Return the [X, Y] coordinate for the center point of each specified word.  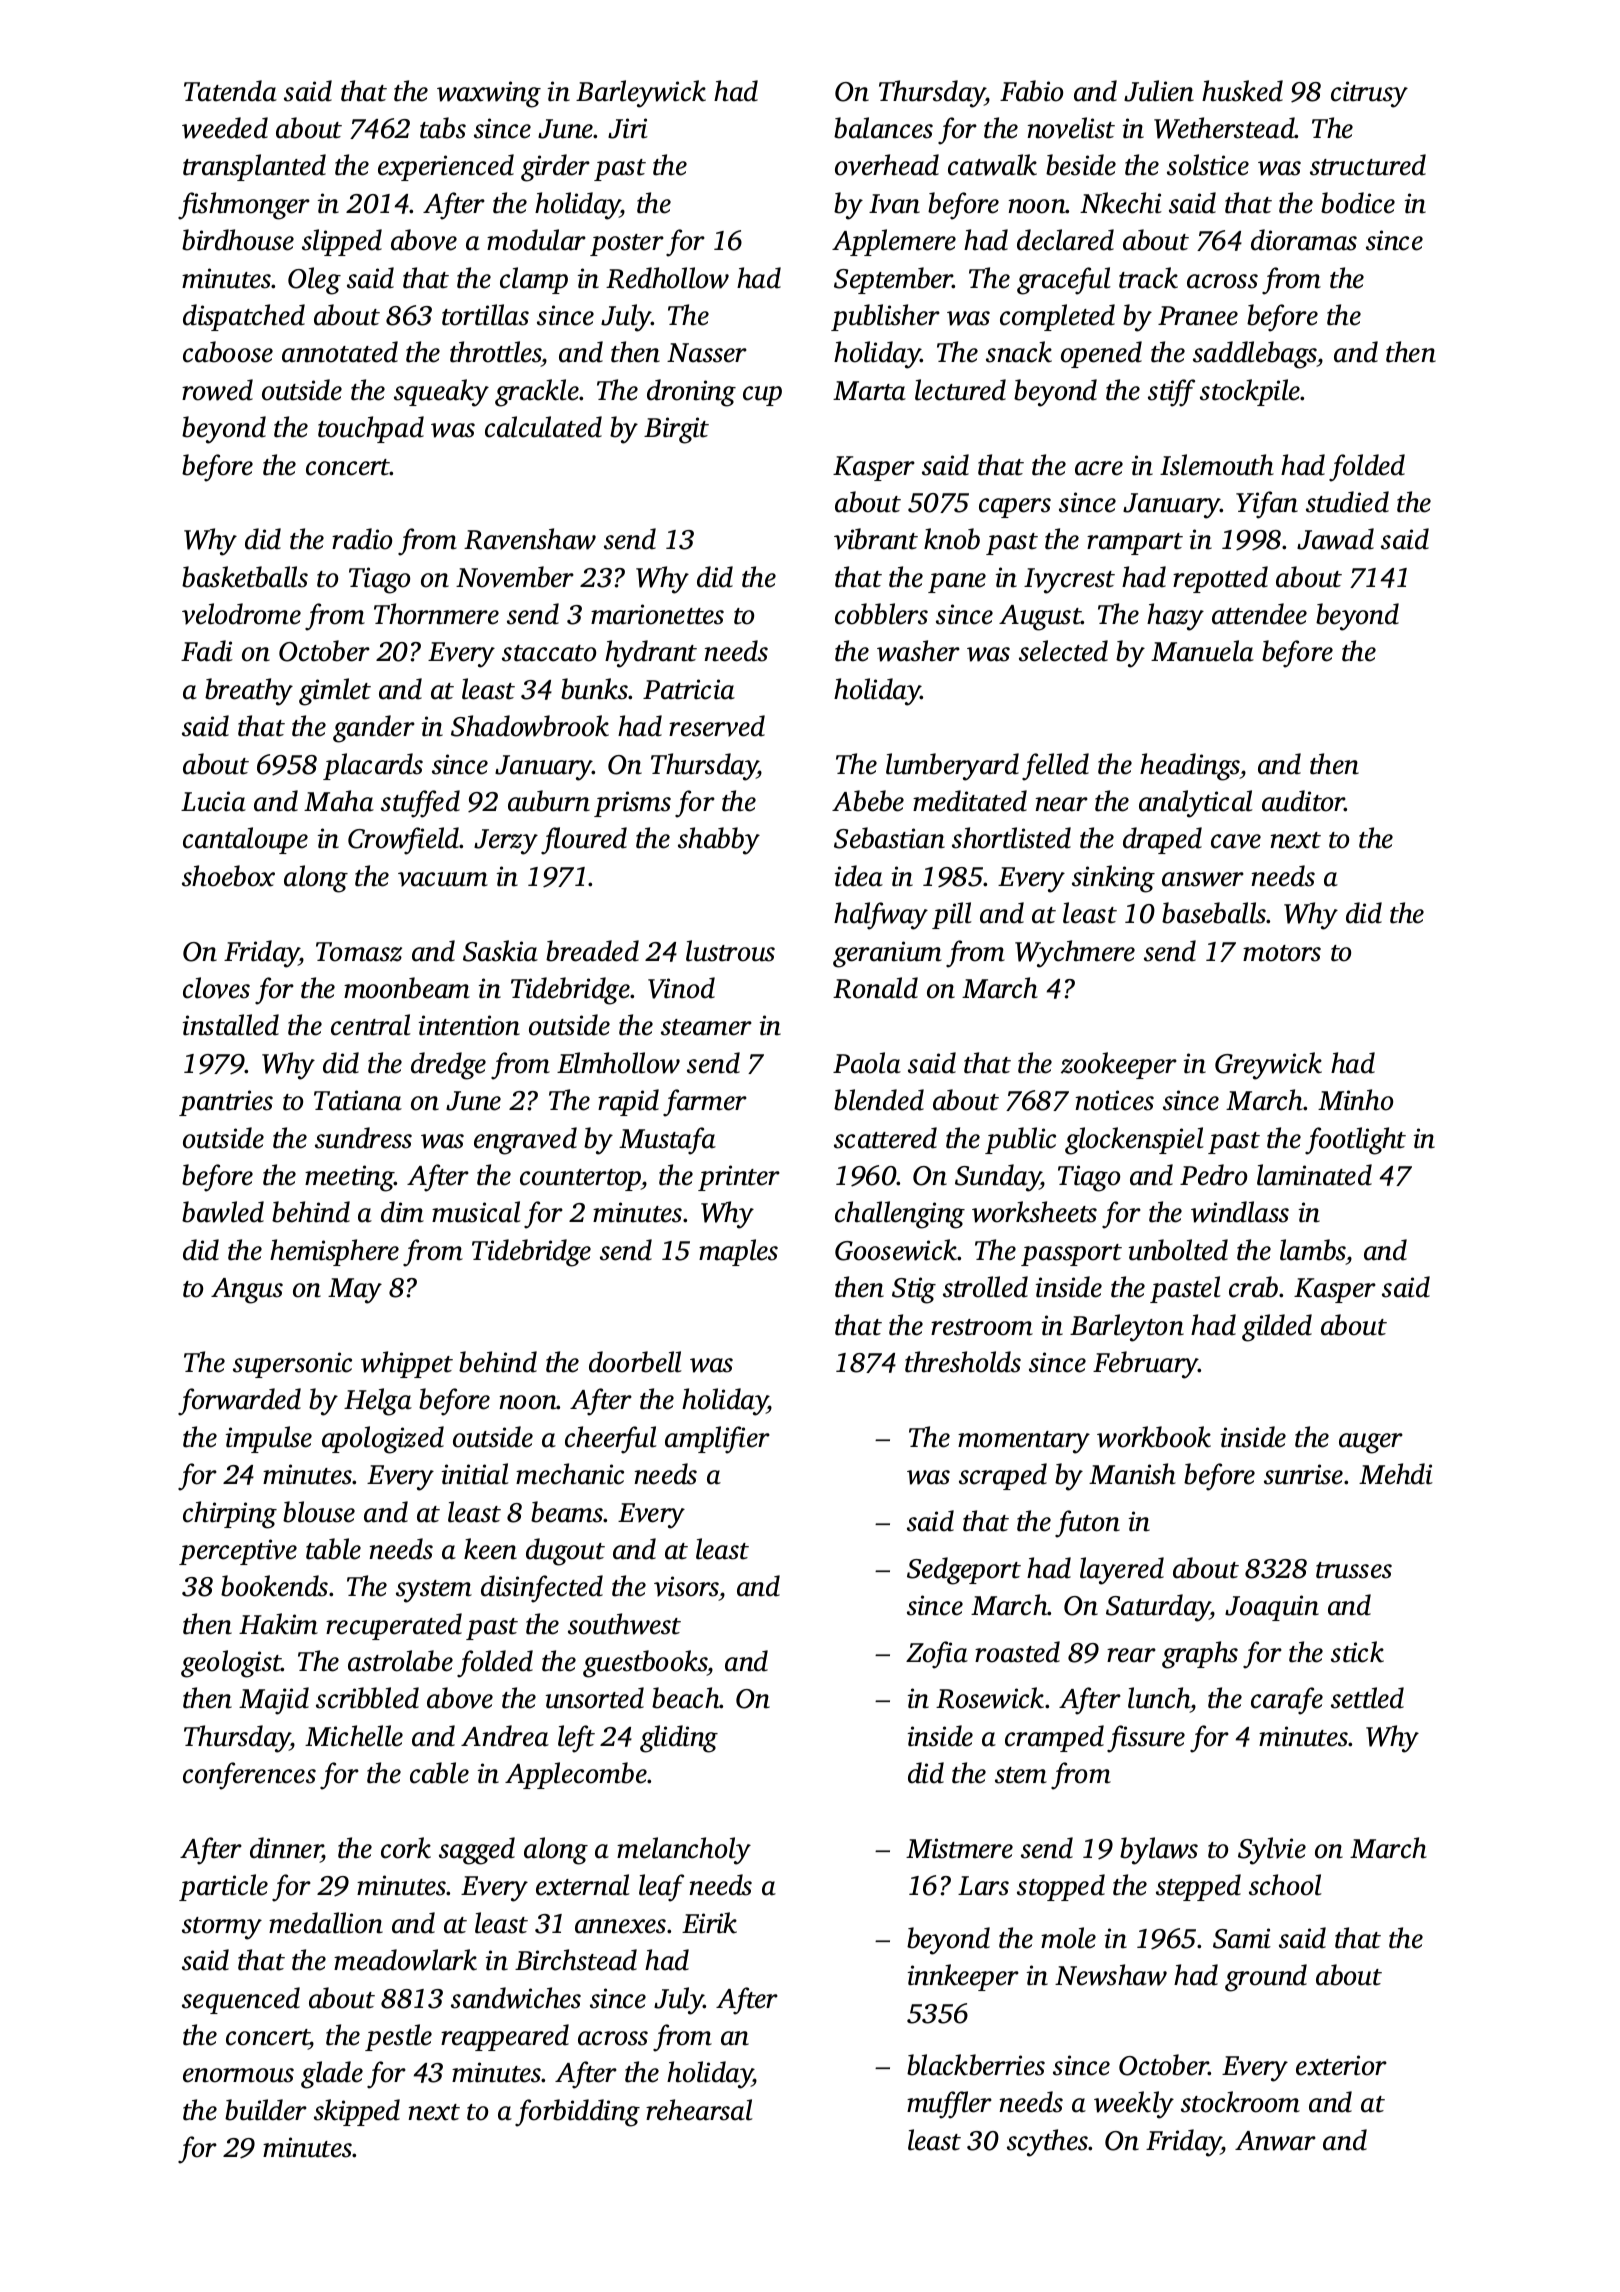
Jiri [628, 128]
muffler [949, 2105]
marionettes [657, 614]
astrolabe [400, 1661]
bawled [223, 1212]
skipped [357, 2112]
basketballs [245, 577]
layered [1122, 1571]
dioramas [1304, 240]
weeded [225, 128]
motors [1282, 953]
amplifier [717, 1440]
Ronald [875, 988]
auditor [1303, 801]
